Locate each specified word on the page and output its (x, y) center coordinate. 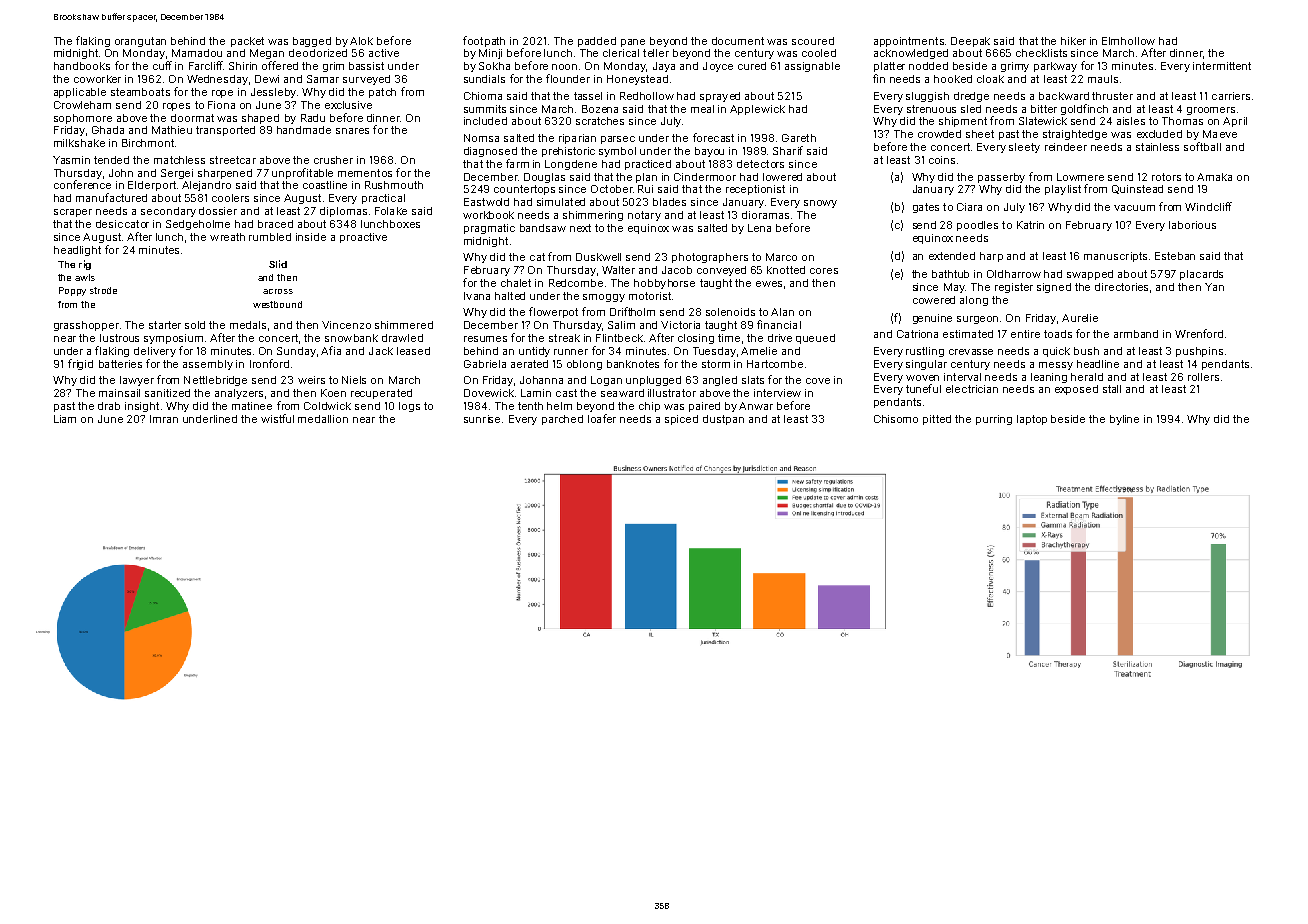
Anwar (756, 406)
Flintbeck (619, 338)
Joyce (718, 67)
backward (1064, 96)
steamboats (140, 92)
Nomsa (481, 138)
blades (669, 202)
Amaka (1214, 177)
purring (994, 420)
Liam (65, 419)
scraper (73, 213)
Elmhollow (1128, 41)
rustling (925, 352)
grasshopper (86, 326)
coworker (97, 79)
